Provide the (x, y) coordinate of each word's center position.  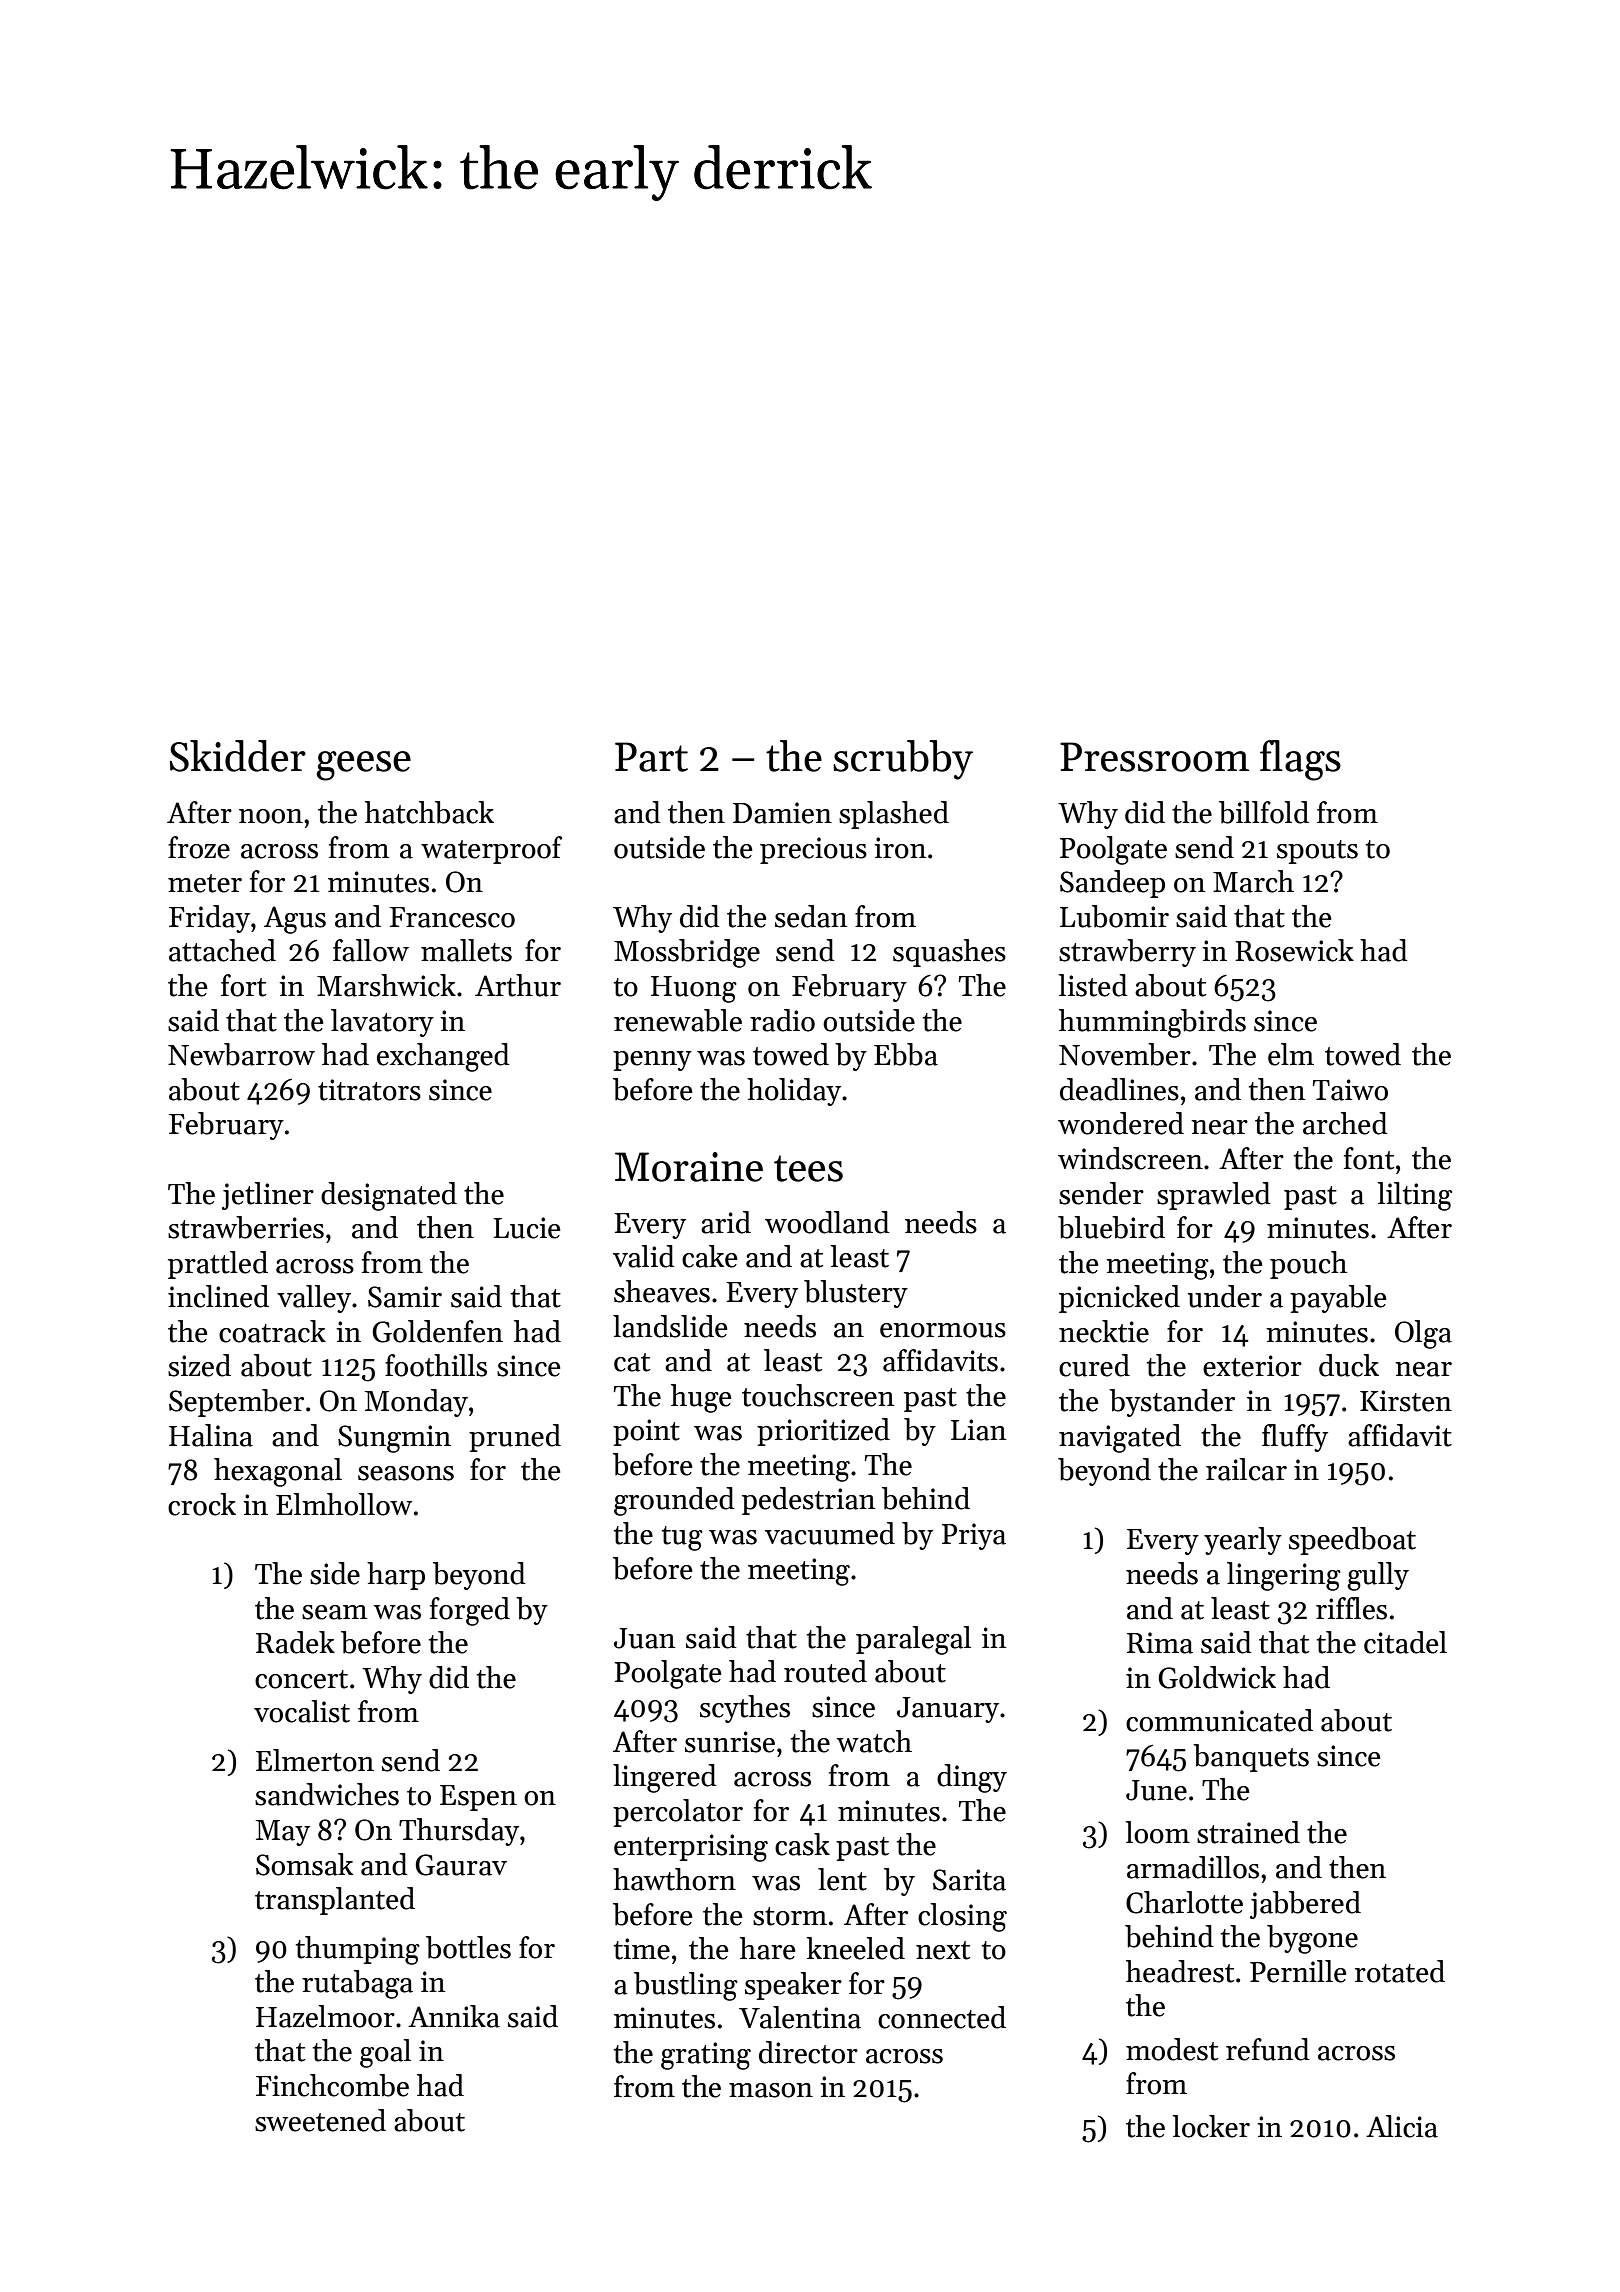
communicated (1219, 1720)
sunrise (730, 1742)
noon (271, 816)
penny (652, 1061)
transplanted (335, 1901)
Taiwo (1350, 1090)
